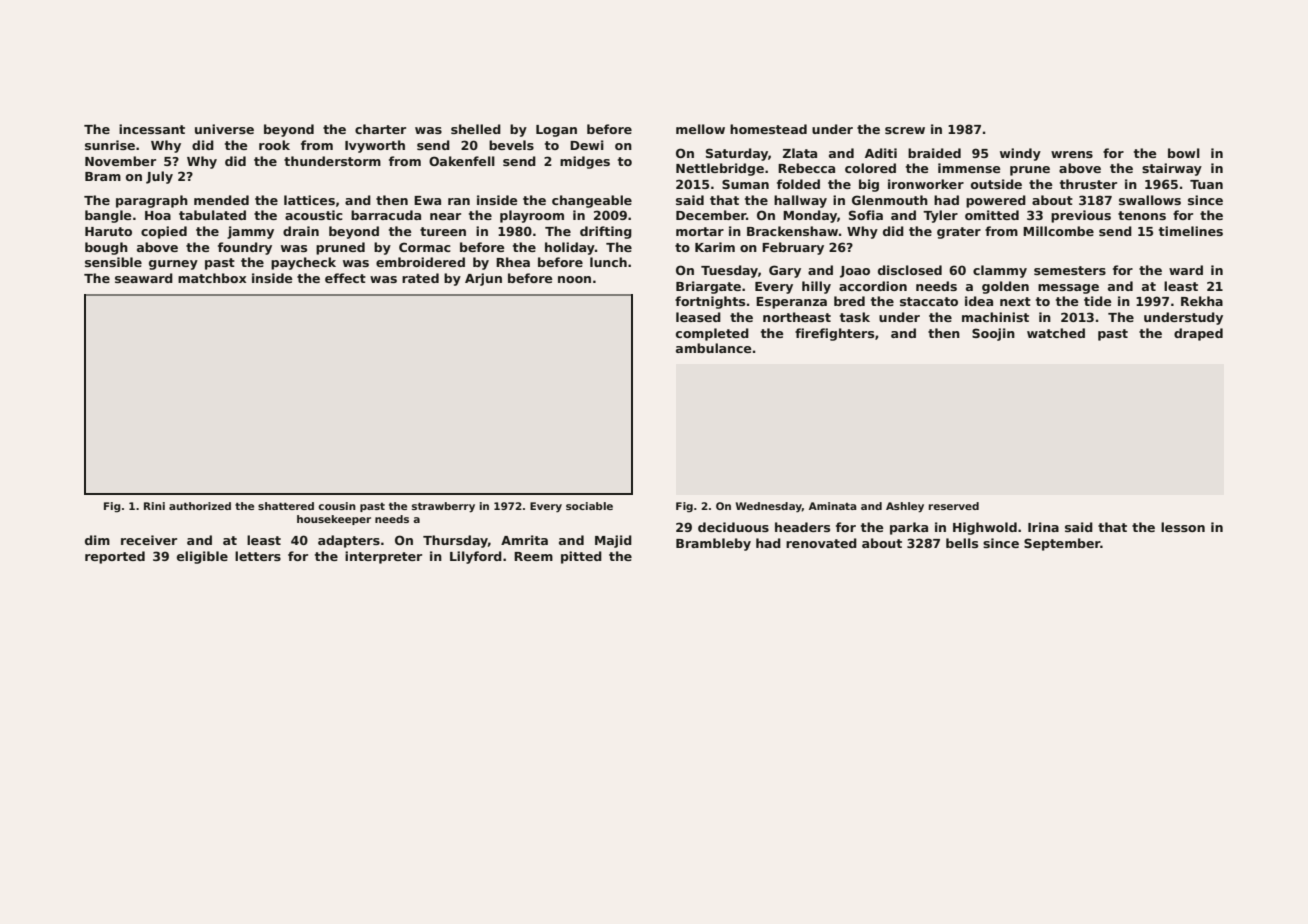 The image size is (1308, 924). I want to click on shattered, so click(286, 506).
